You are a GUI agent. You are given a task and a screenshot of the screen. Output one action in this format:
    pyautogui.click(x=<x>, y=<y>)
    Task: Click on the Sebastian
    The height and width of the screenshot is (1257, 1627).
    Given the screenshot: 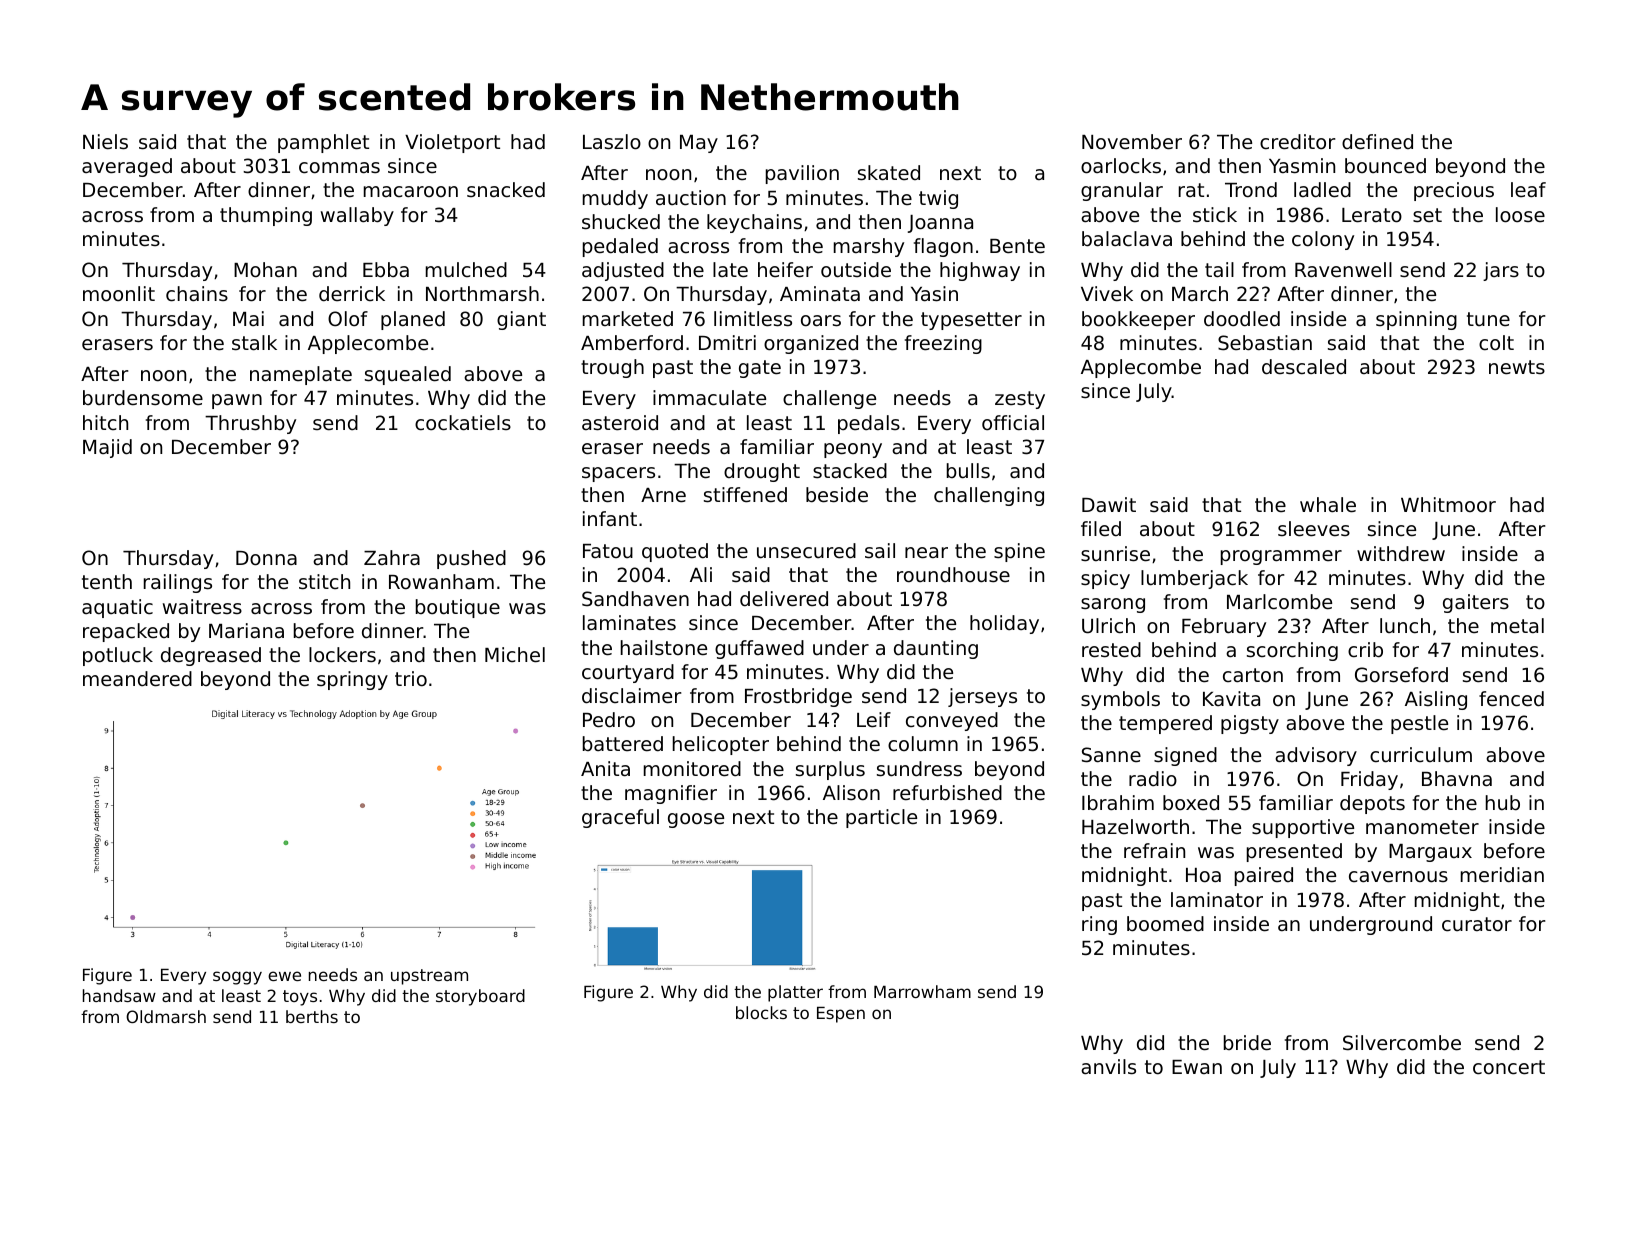 What is the action you would take?
    pyautogui.click(x=1265, y=343)
